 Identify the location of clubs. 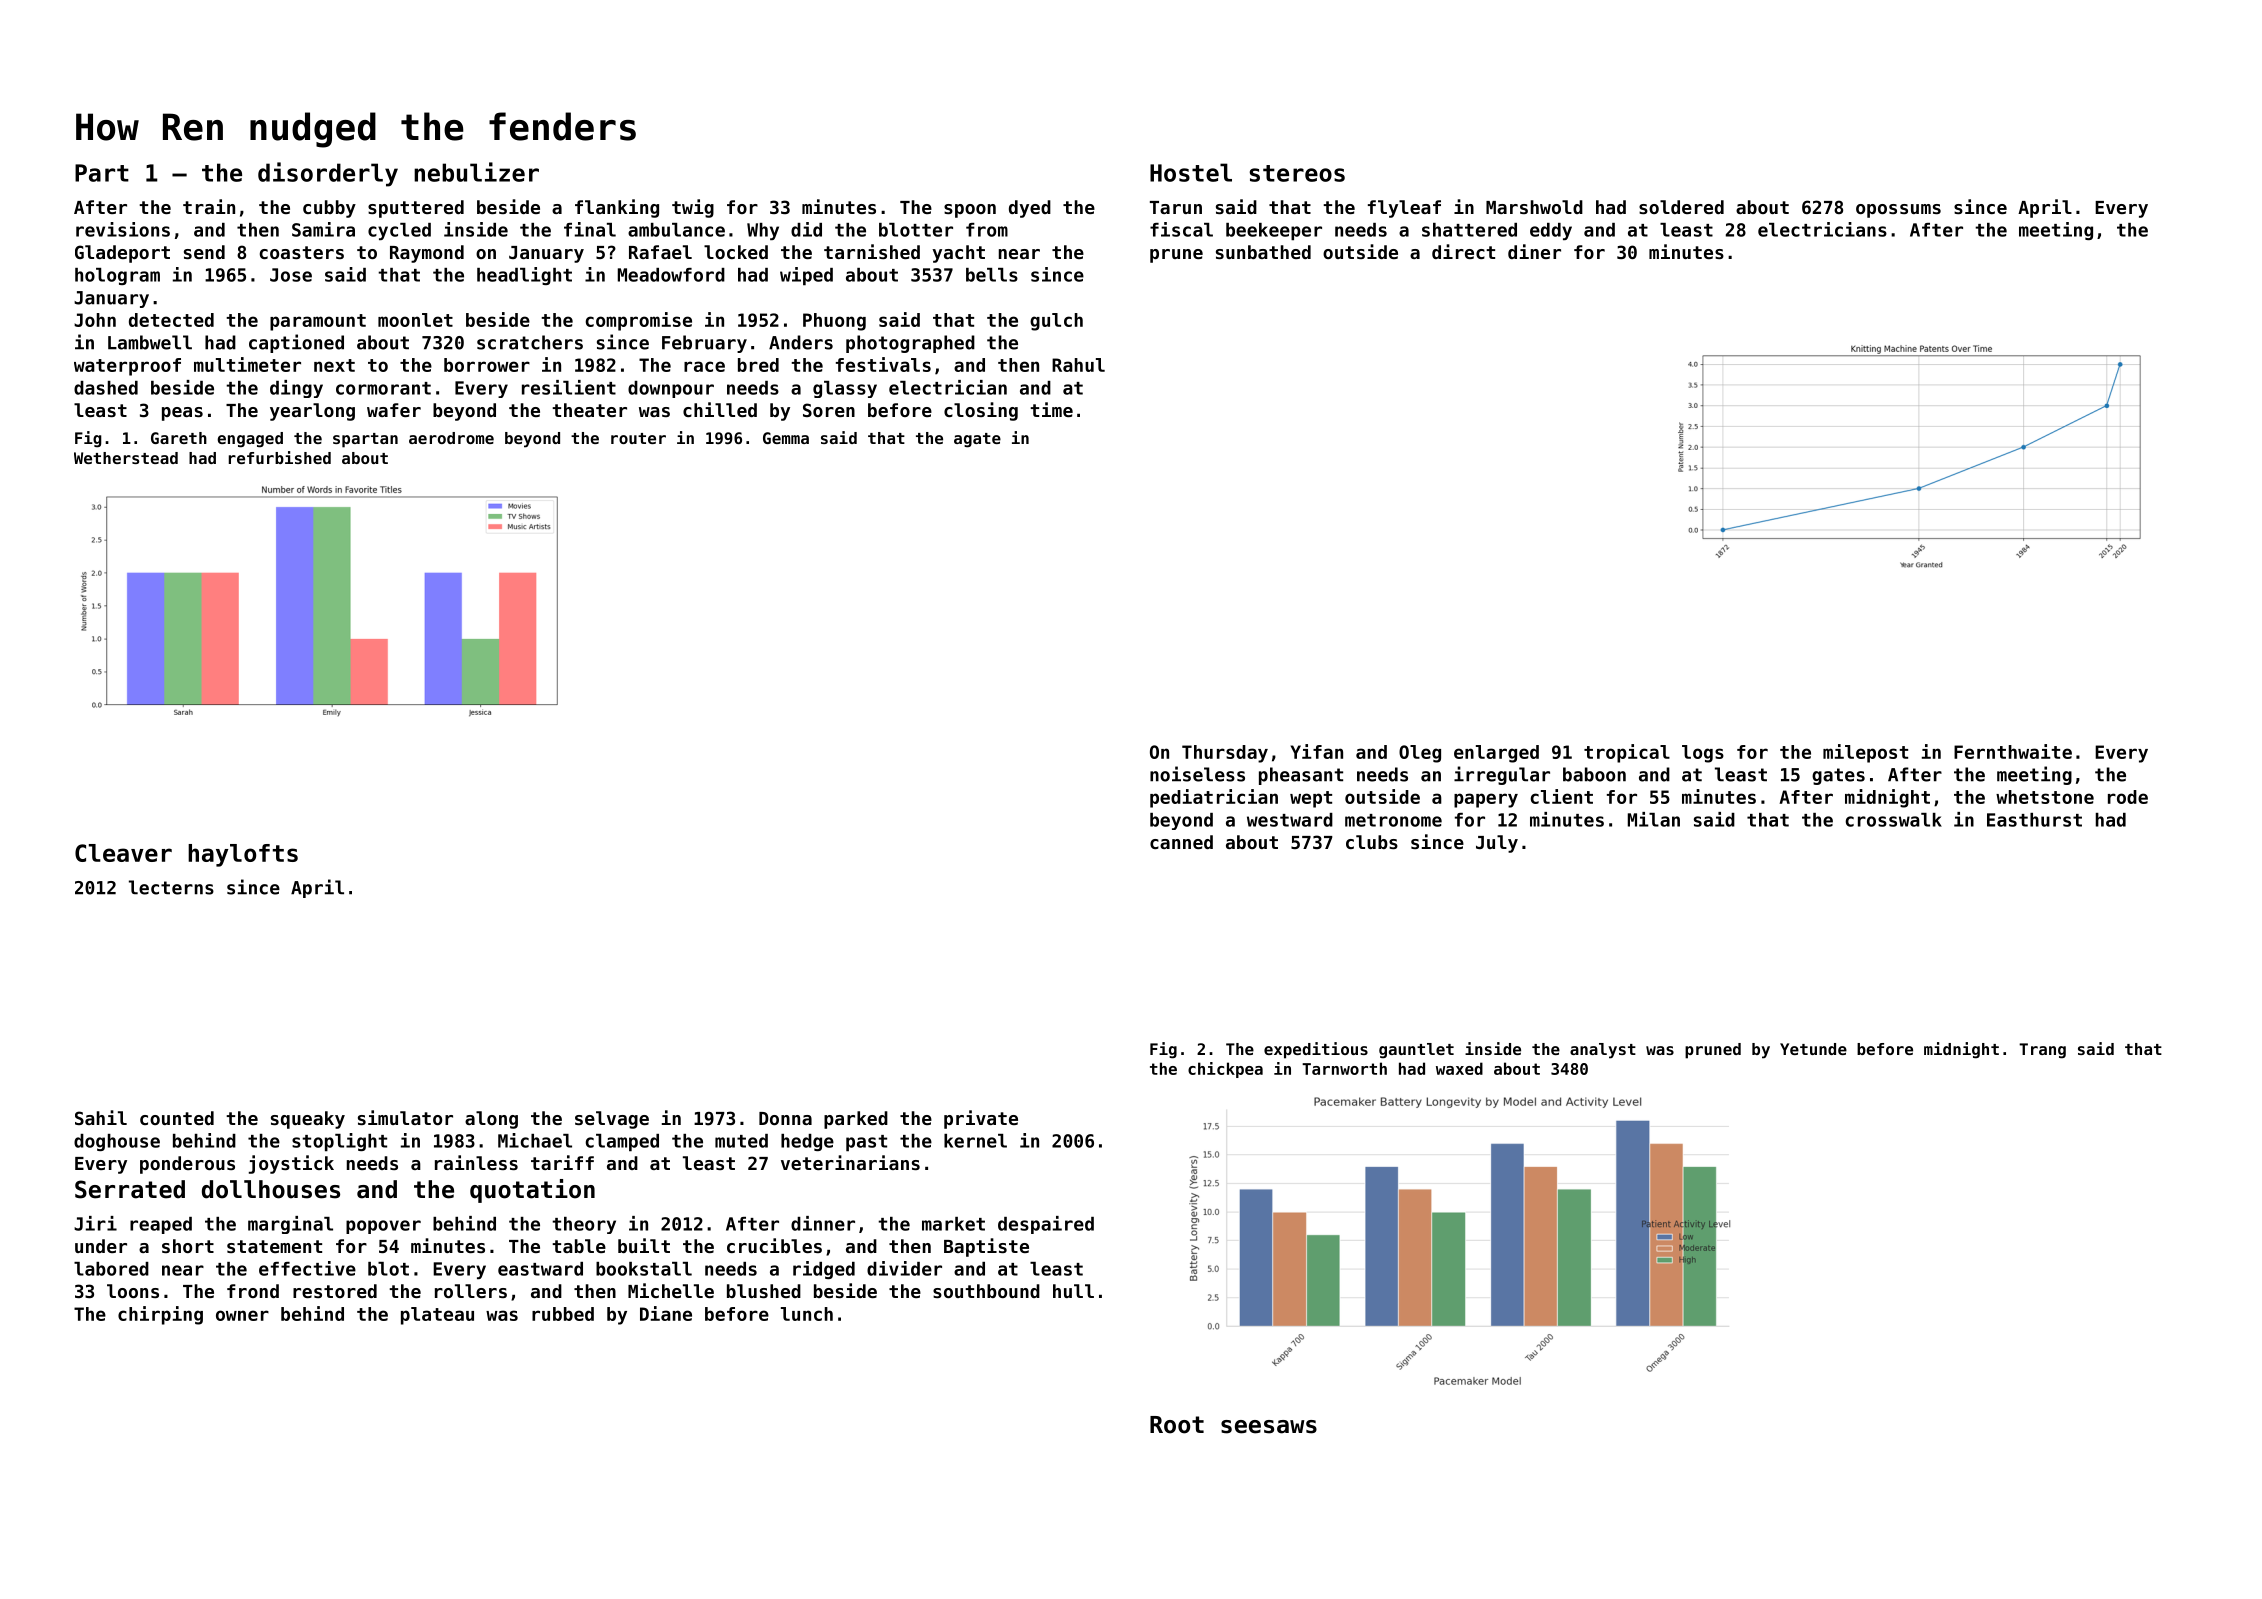
(1372, 842).
